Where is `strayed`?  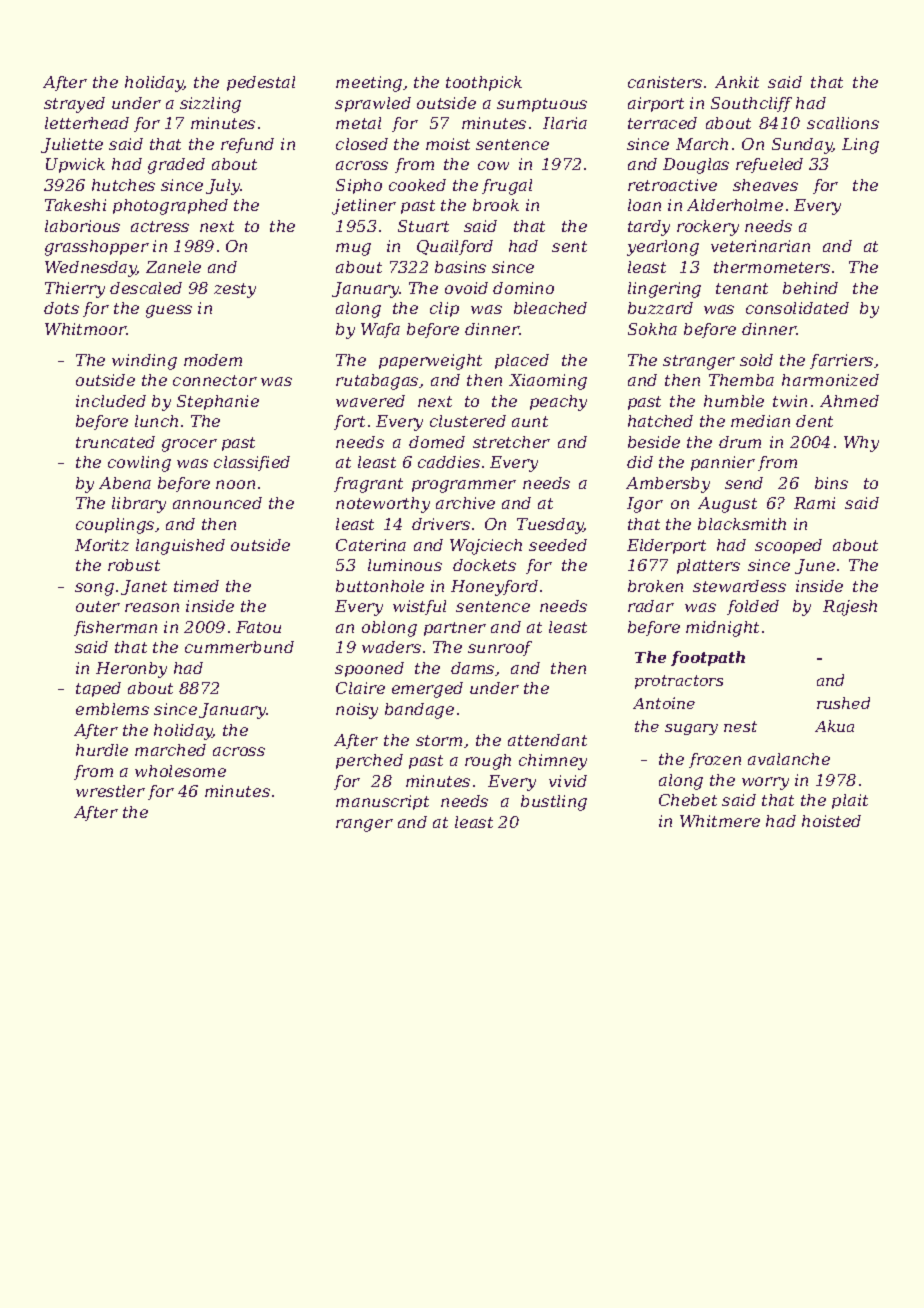
strayed is located at coordinates (74, 105).
